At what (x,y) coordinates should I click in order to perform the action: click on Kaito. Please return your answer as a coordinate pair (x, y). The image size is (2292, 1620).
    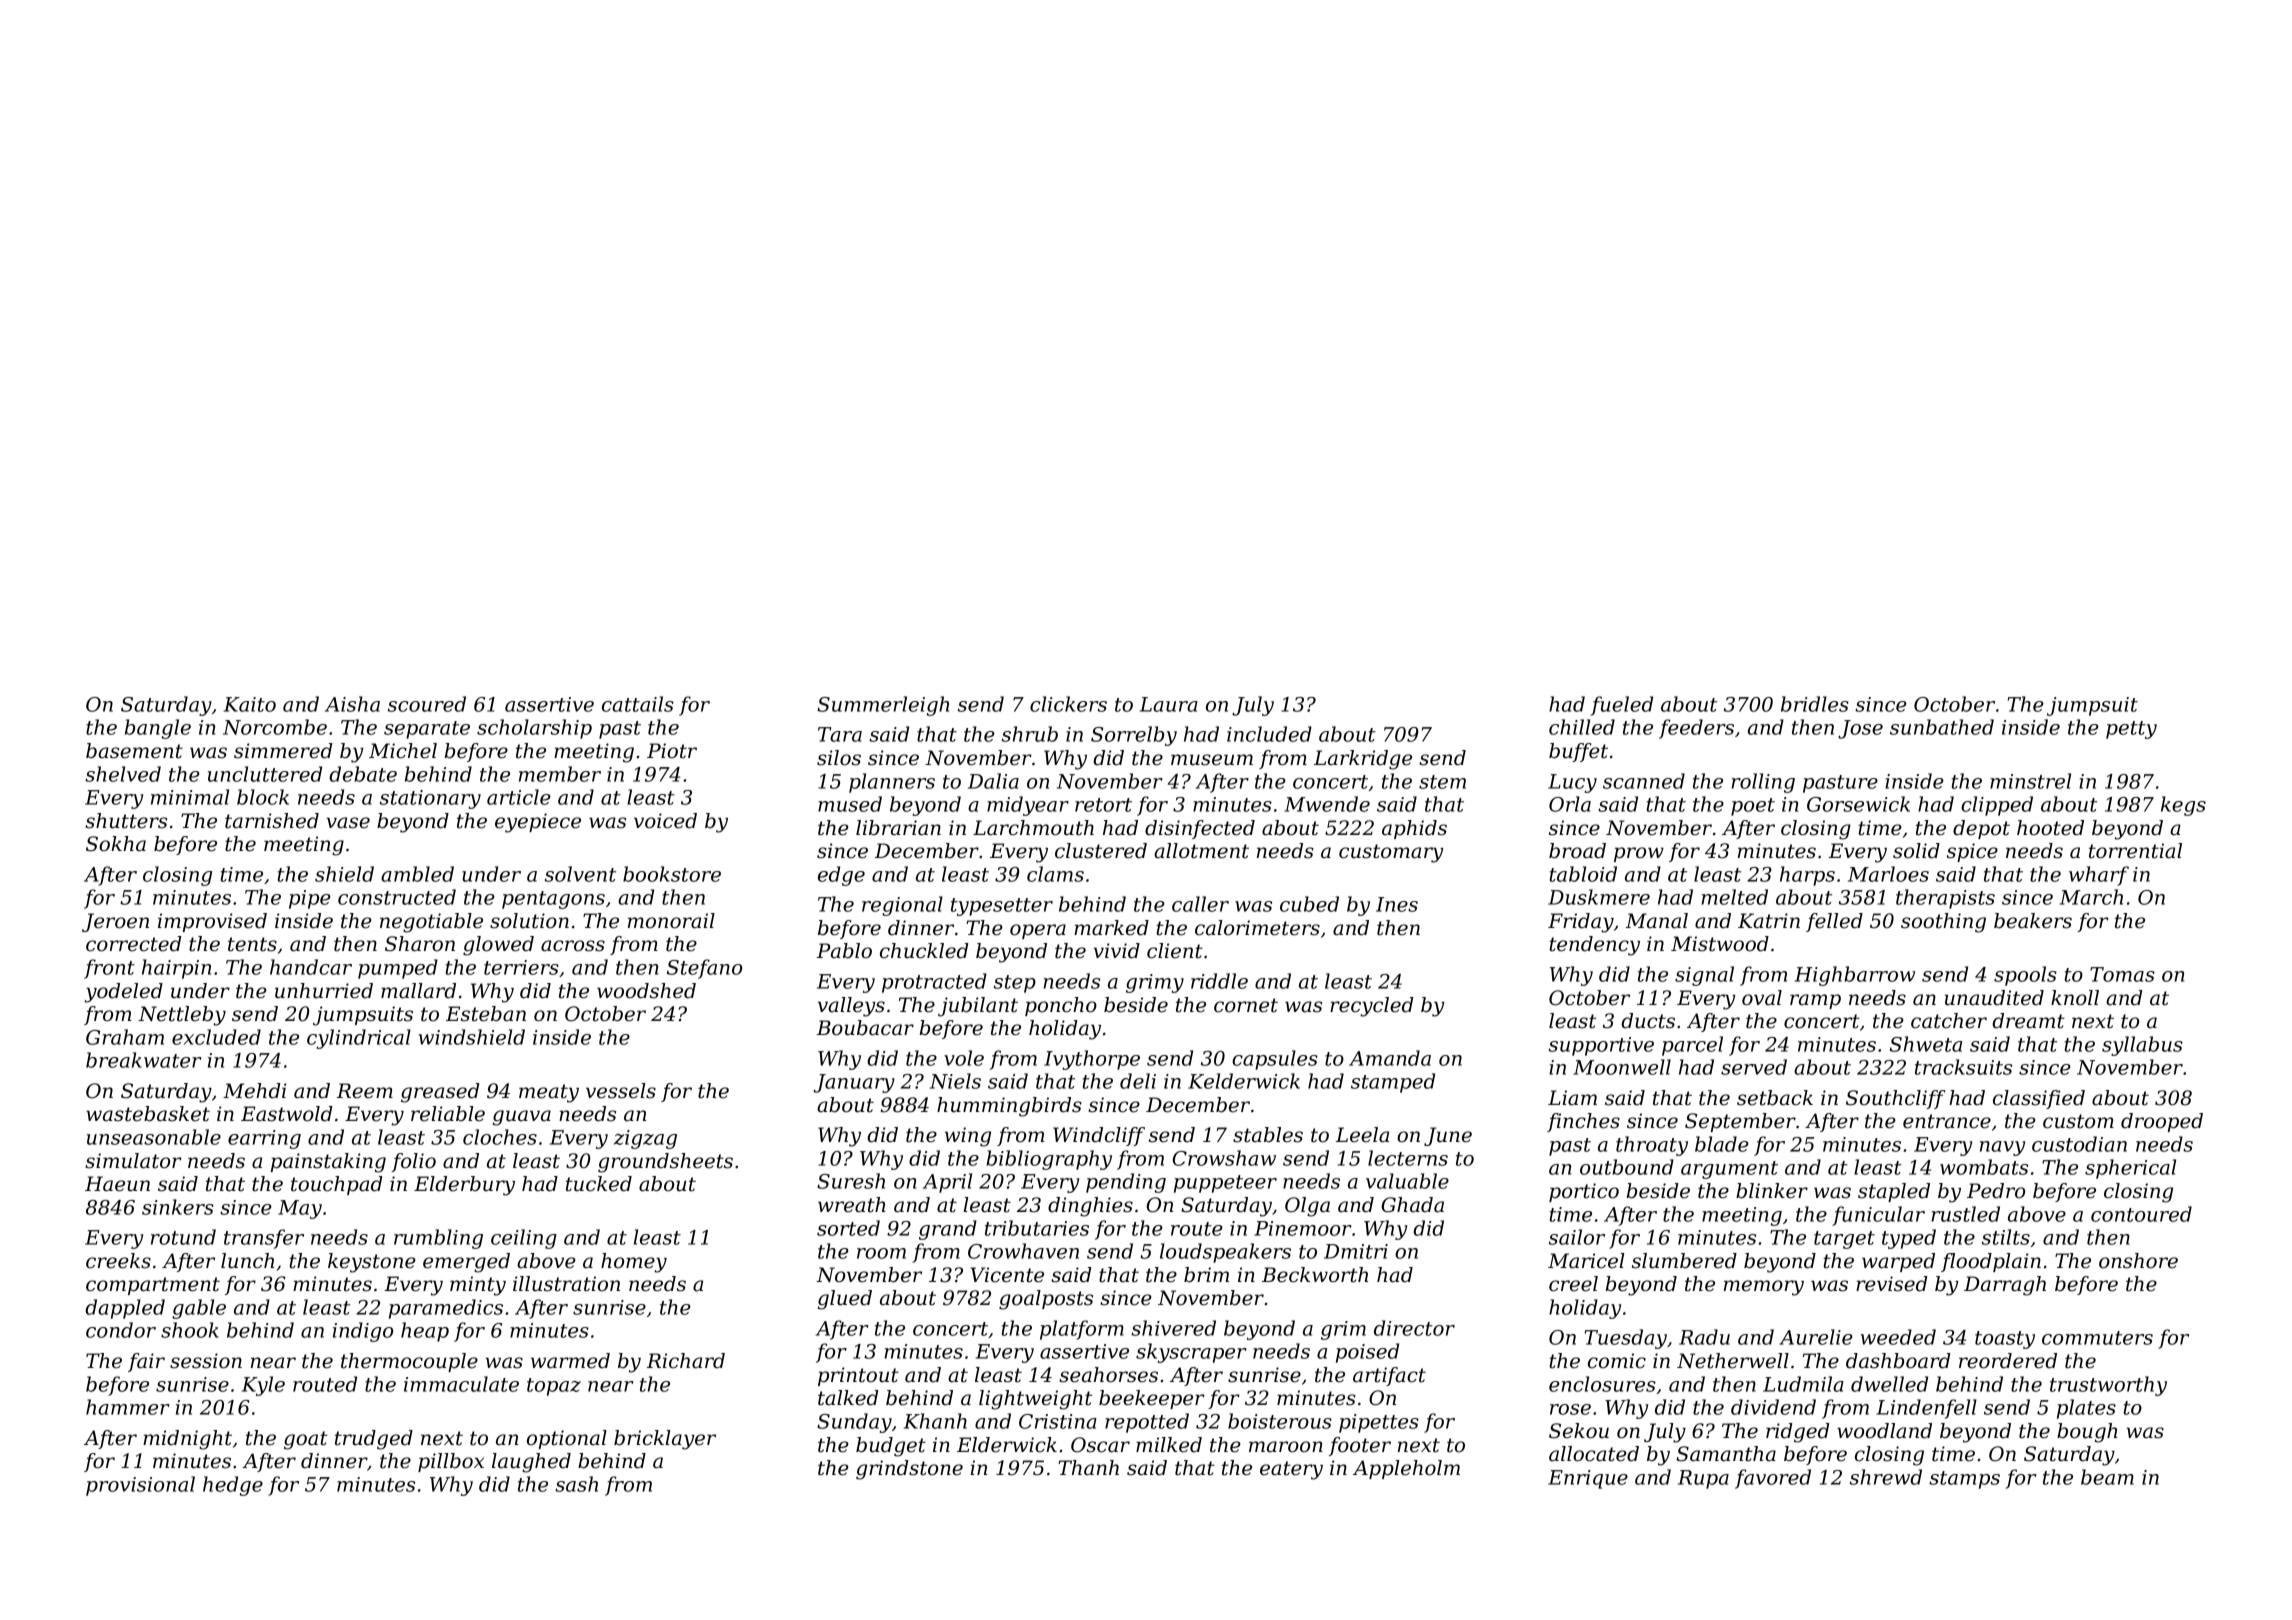
    Looking at the image, I should click on (250, 704).
